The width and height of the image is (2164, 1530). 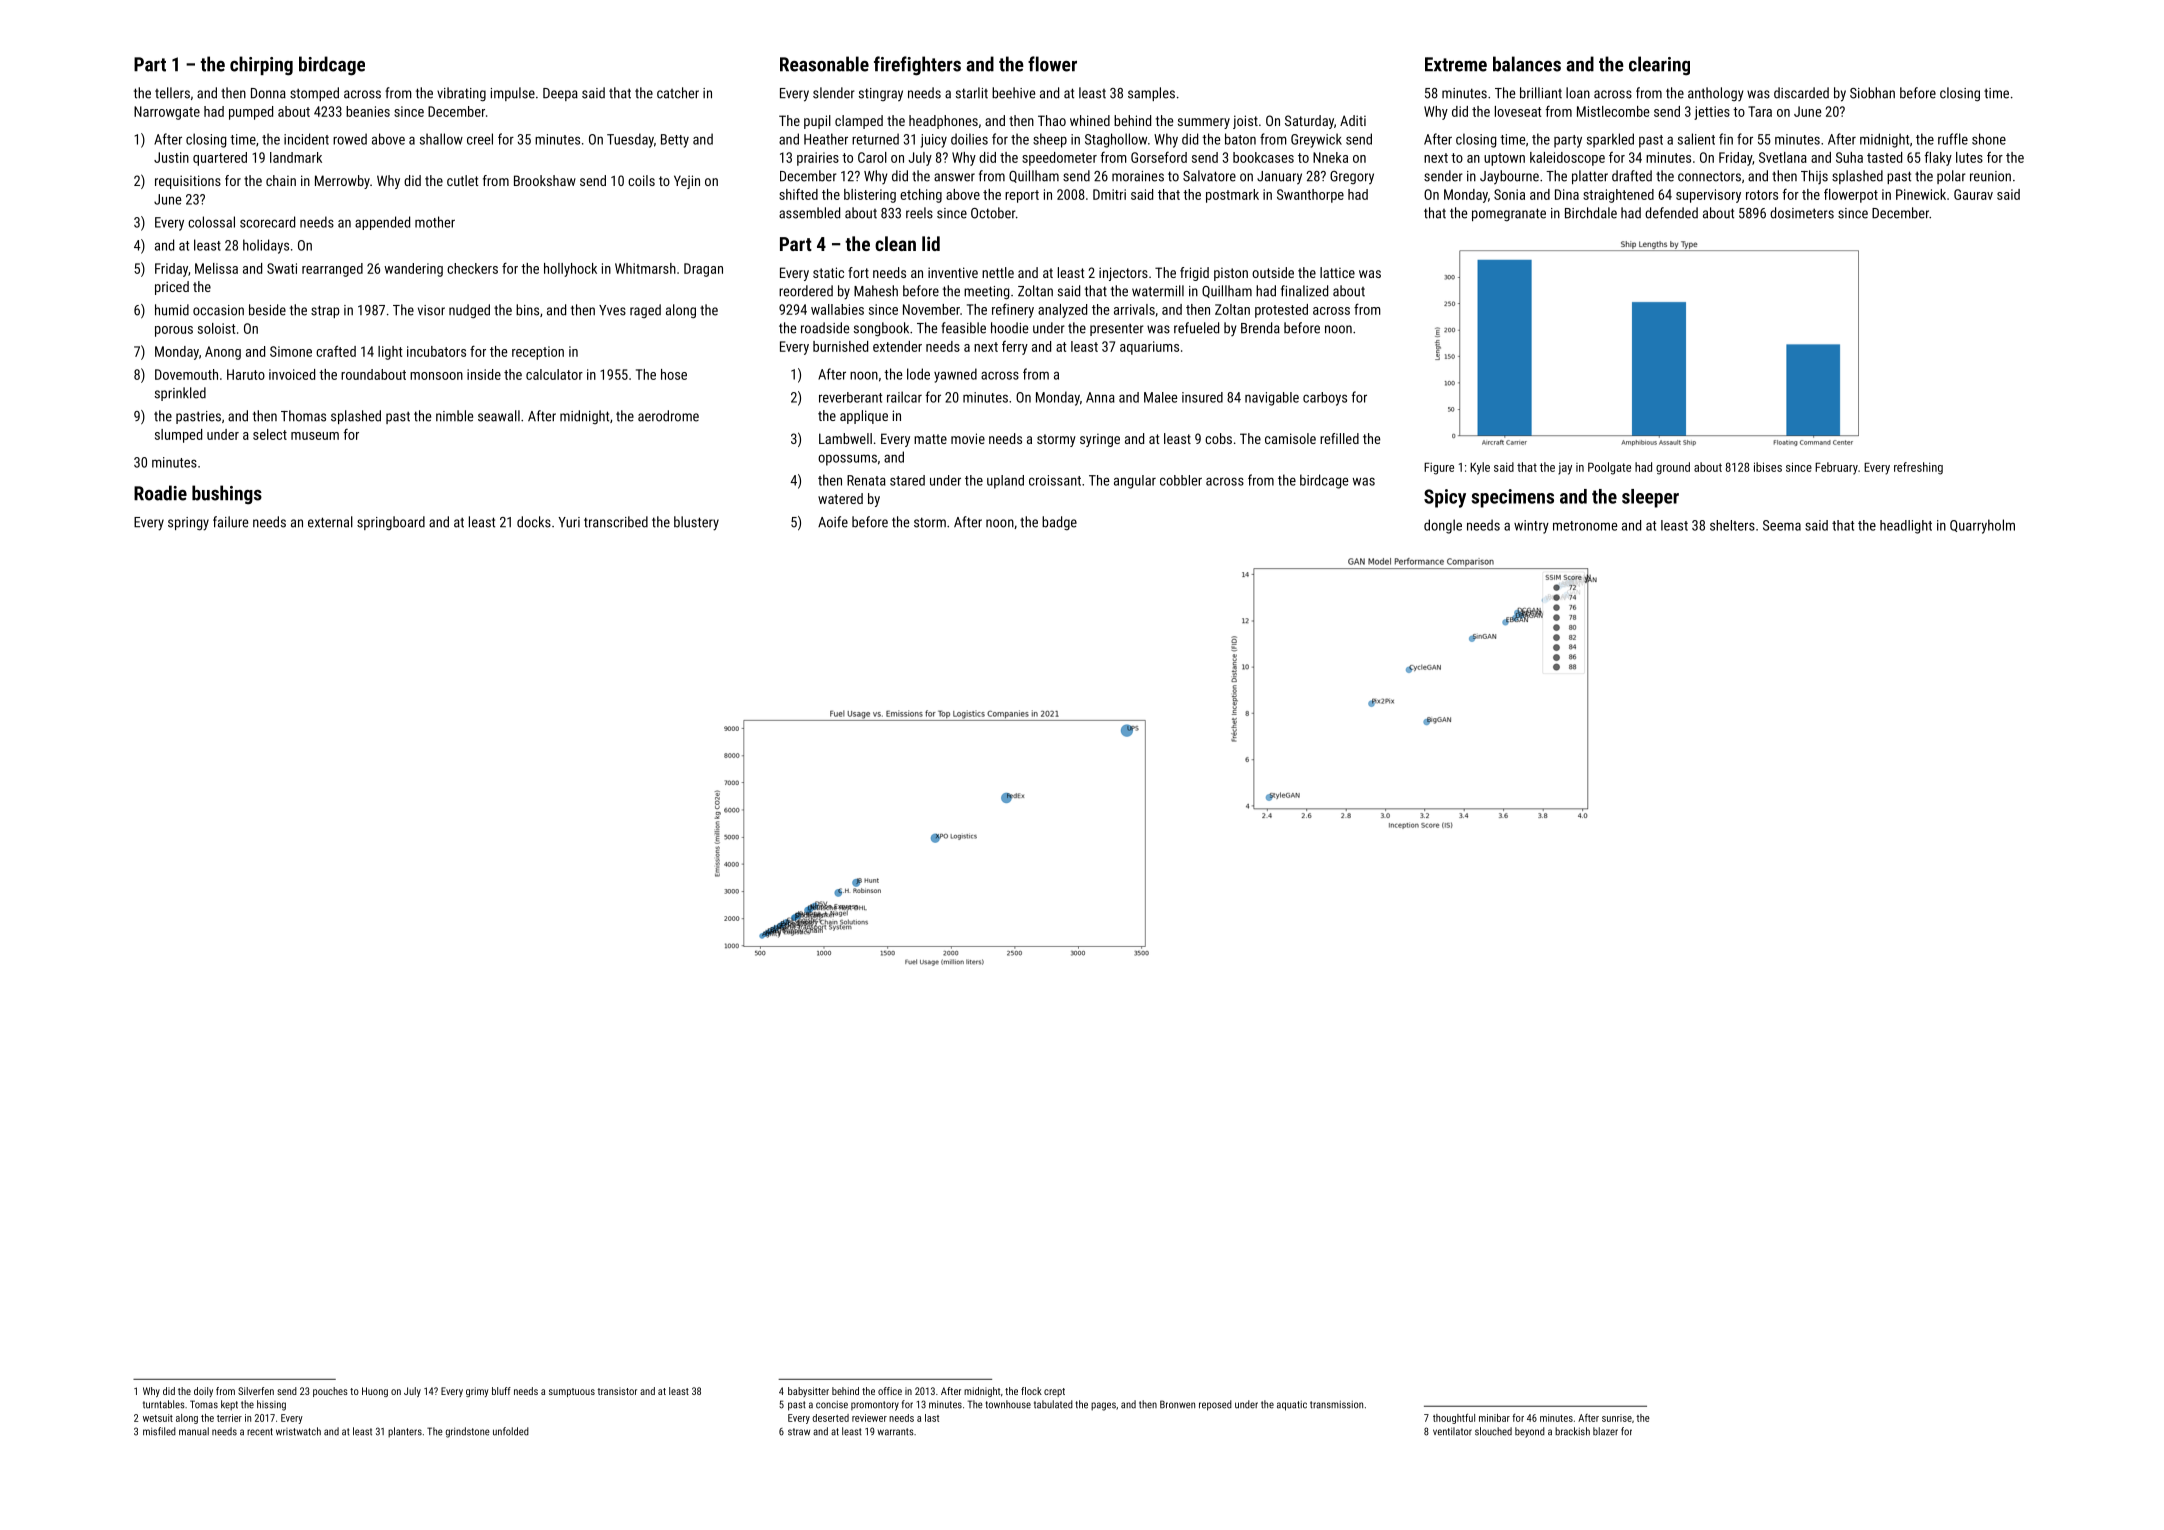 What do you see at coordinates (315, 436) in the image?
I see `museum` at bounding box center [315, 436].
